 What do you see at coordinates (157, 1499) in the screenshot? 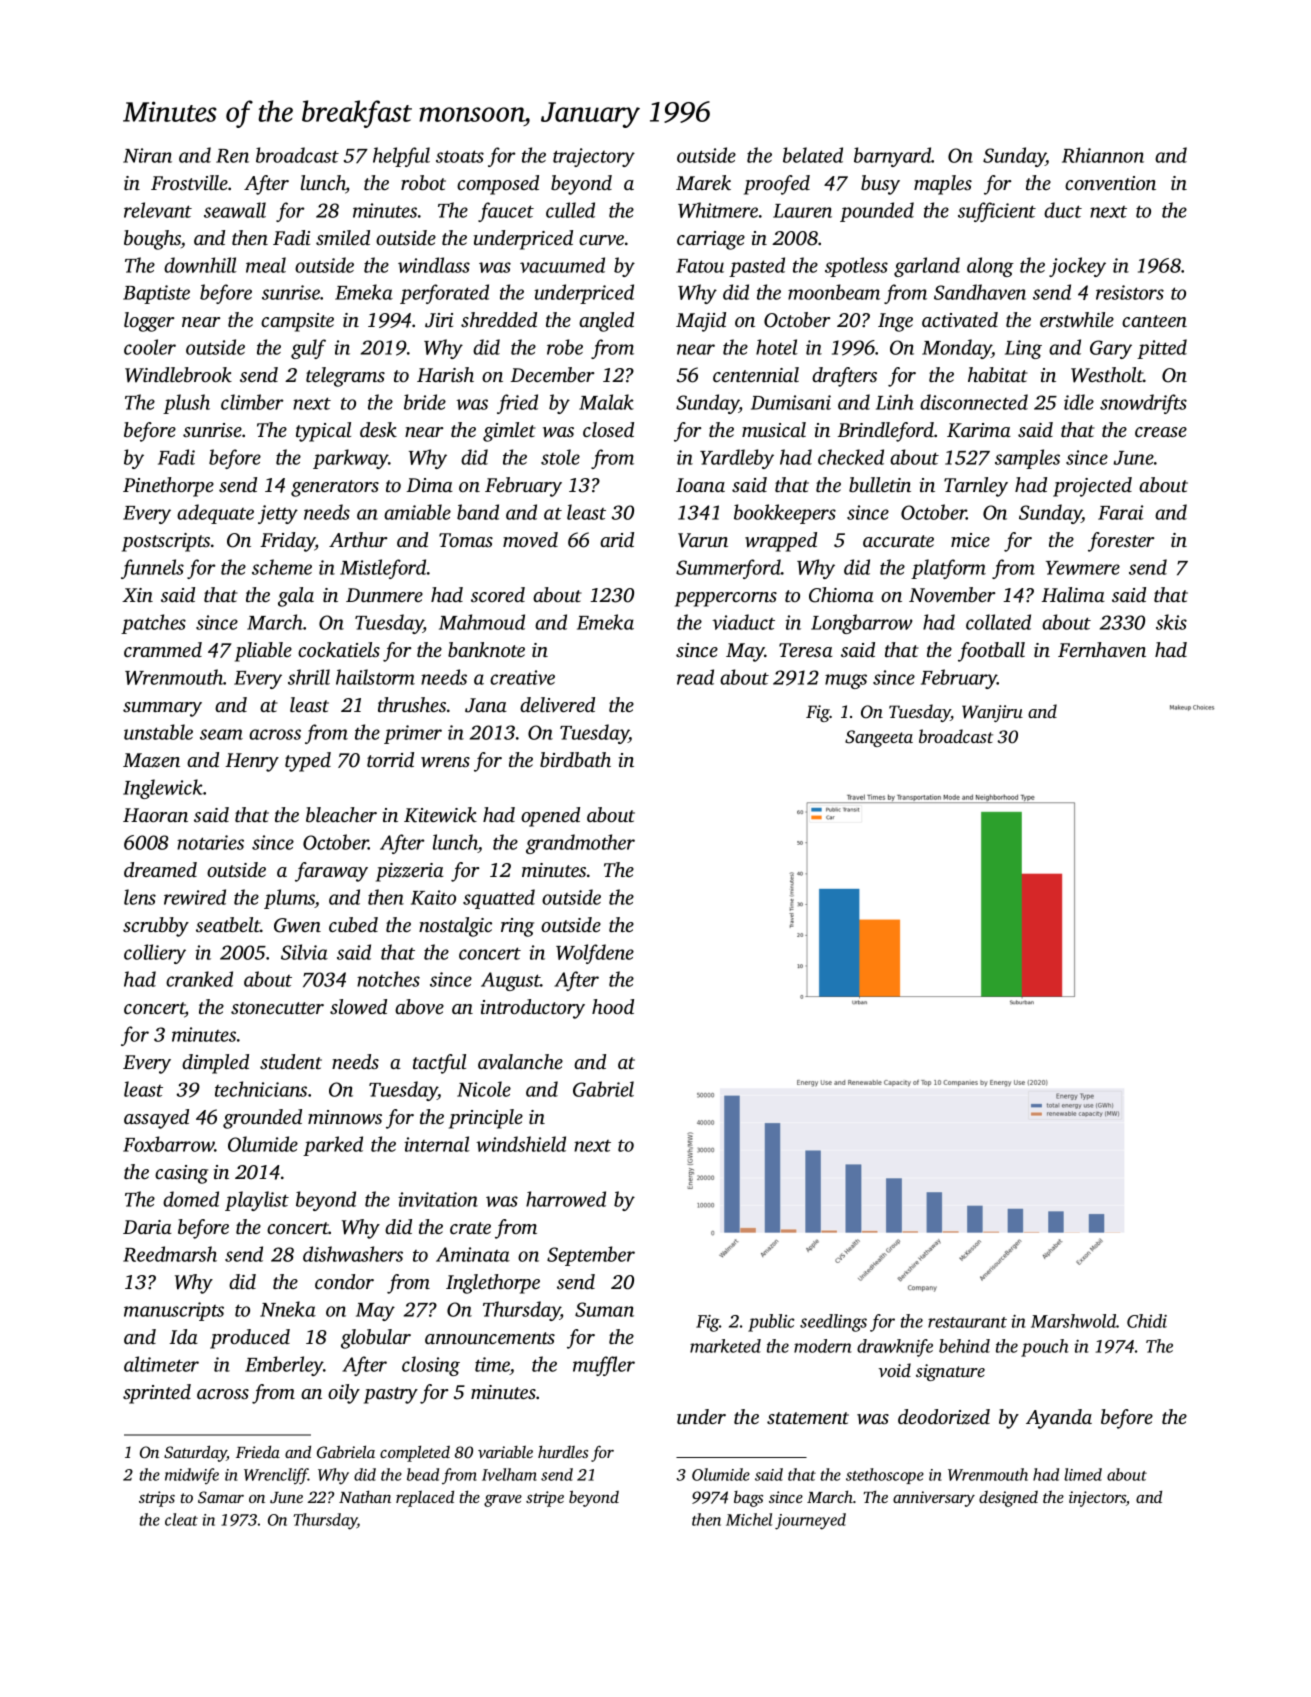
I see `strips` at bounding box center [157, 1499].
